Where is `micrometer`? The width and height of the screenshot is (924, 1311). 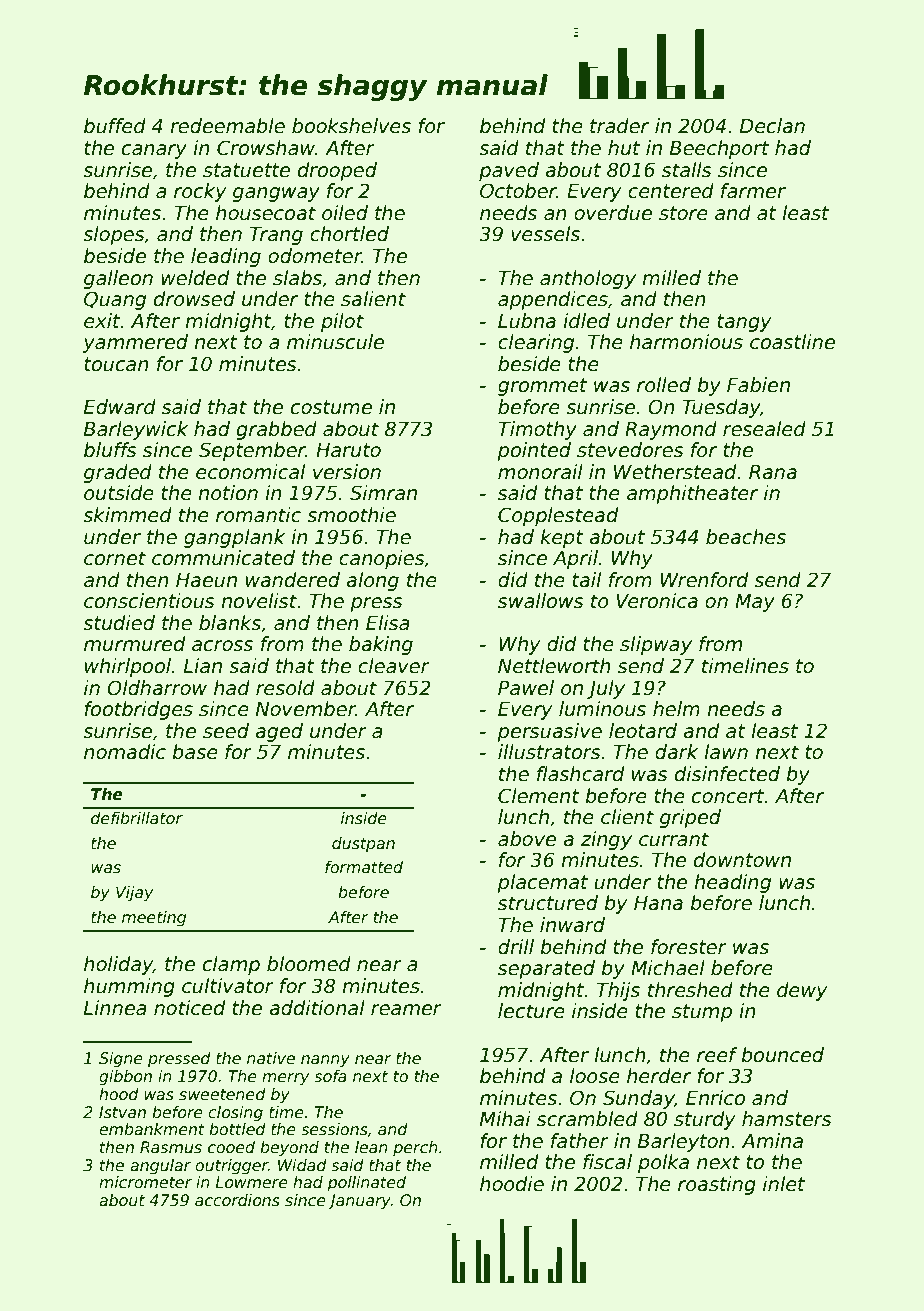
micrometer is located at coordinates (145, 1182).
